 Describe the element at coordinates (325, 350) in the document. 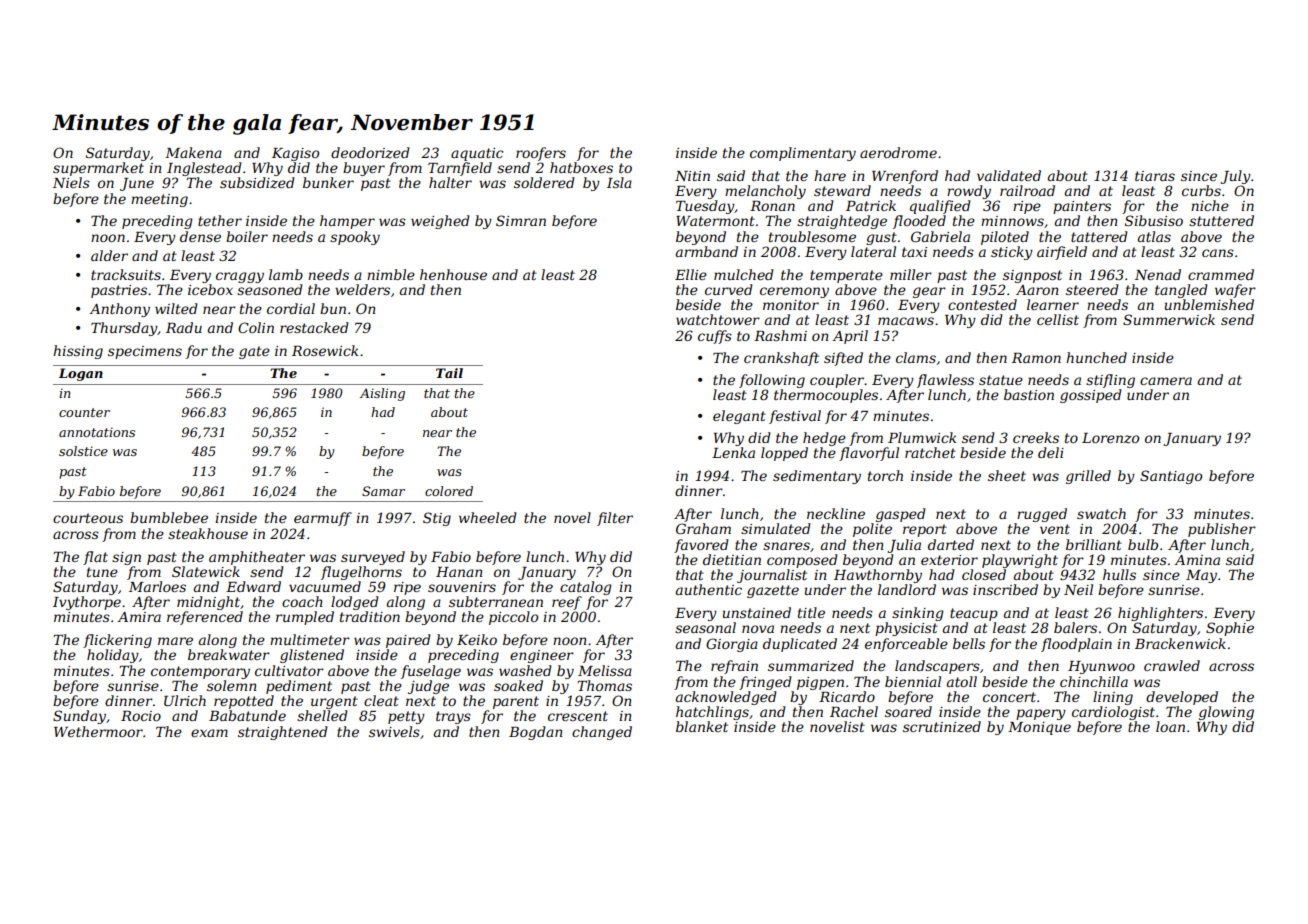

I see `Rosewick` at that location.
